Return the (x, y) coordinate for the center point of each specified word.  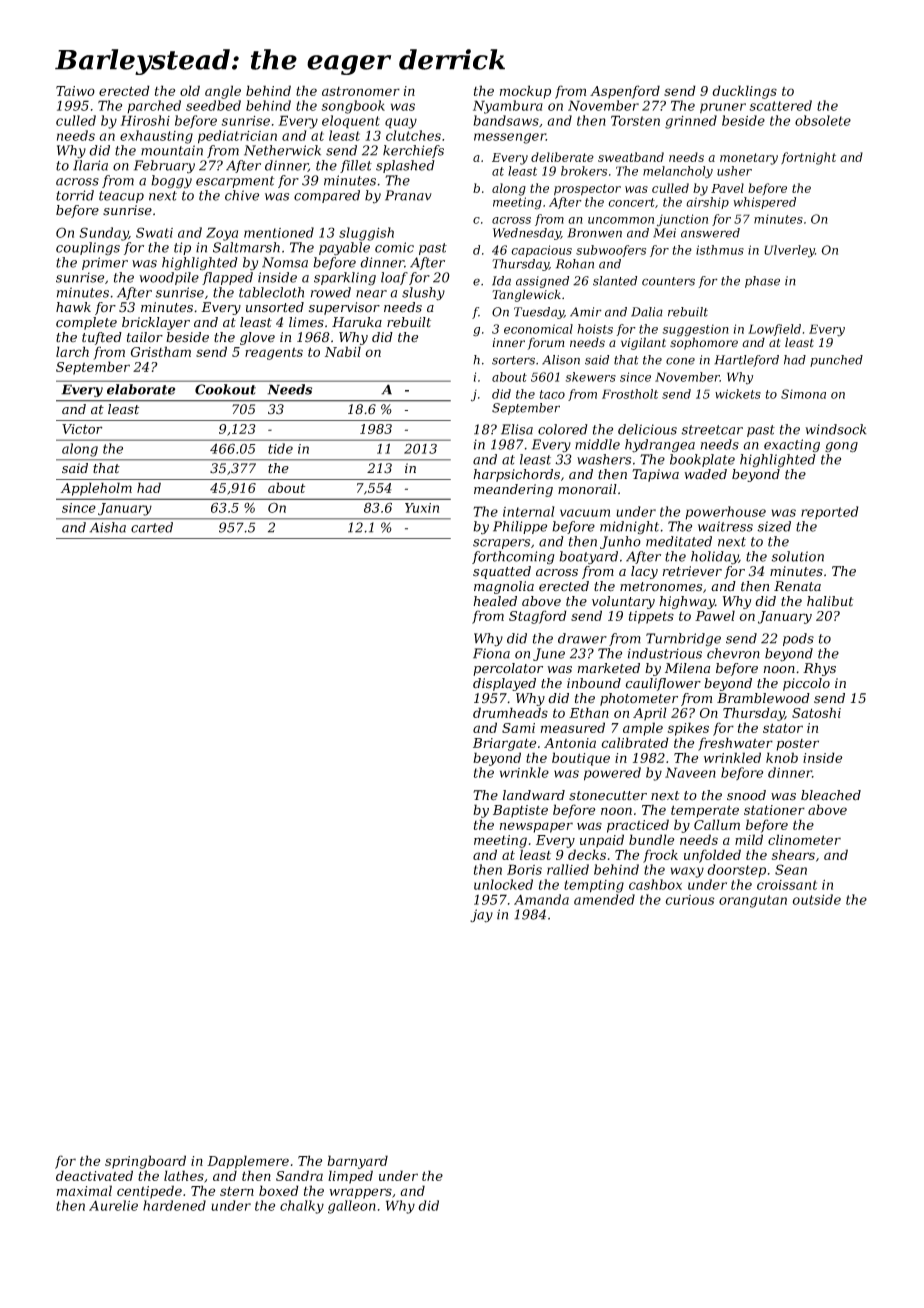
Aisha (107, 527)
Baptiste (520, 811)
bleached (831, 795)
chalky (302, 1207)
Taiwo (75, 91)
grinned (691, 122)
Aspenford (625, 92)
